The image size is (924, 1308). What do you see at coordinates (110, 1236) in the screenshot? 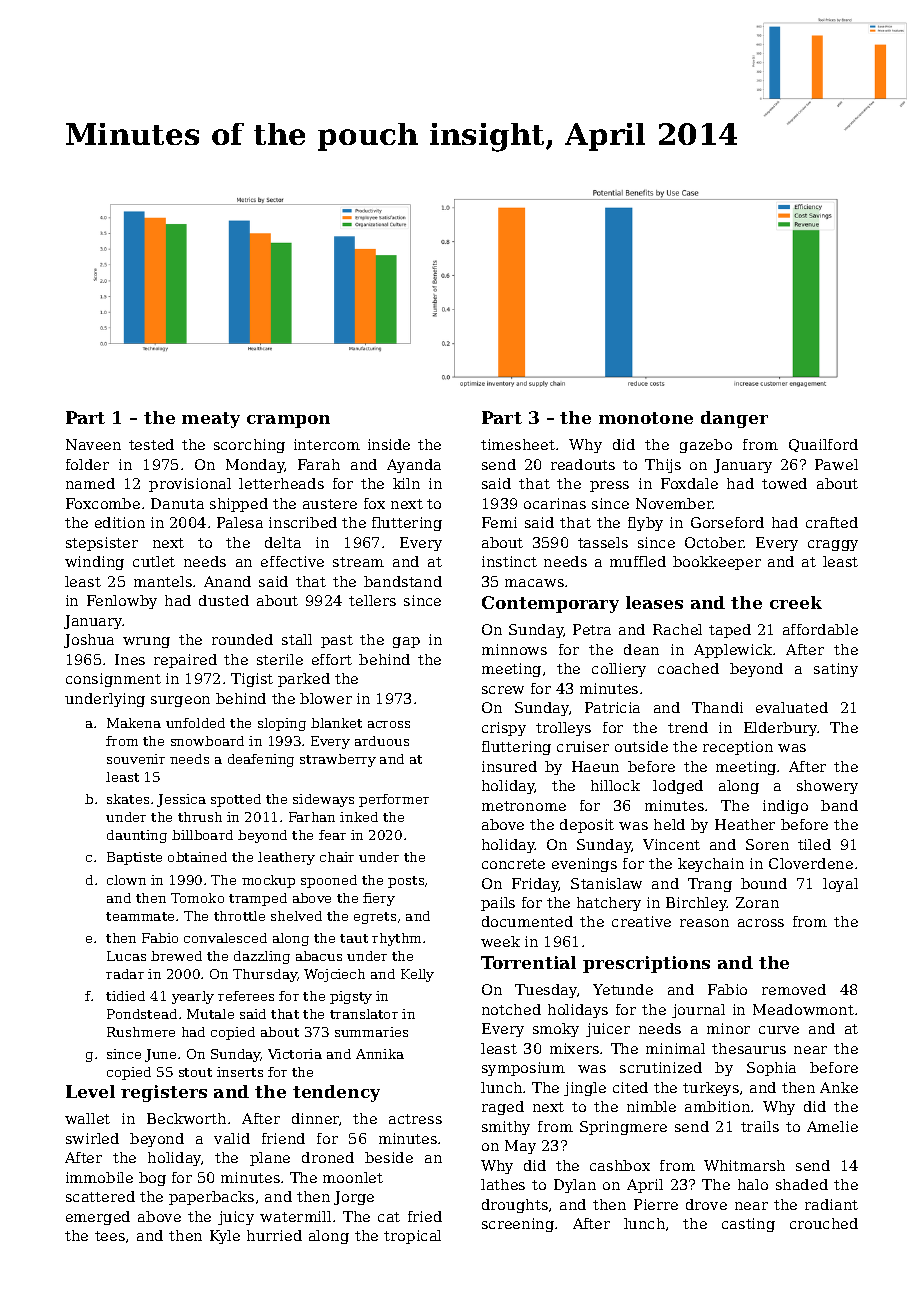
I see `tees` at bounding box center [110, 1236].
